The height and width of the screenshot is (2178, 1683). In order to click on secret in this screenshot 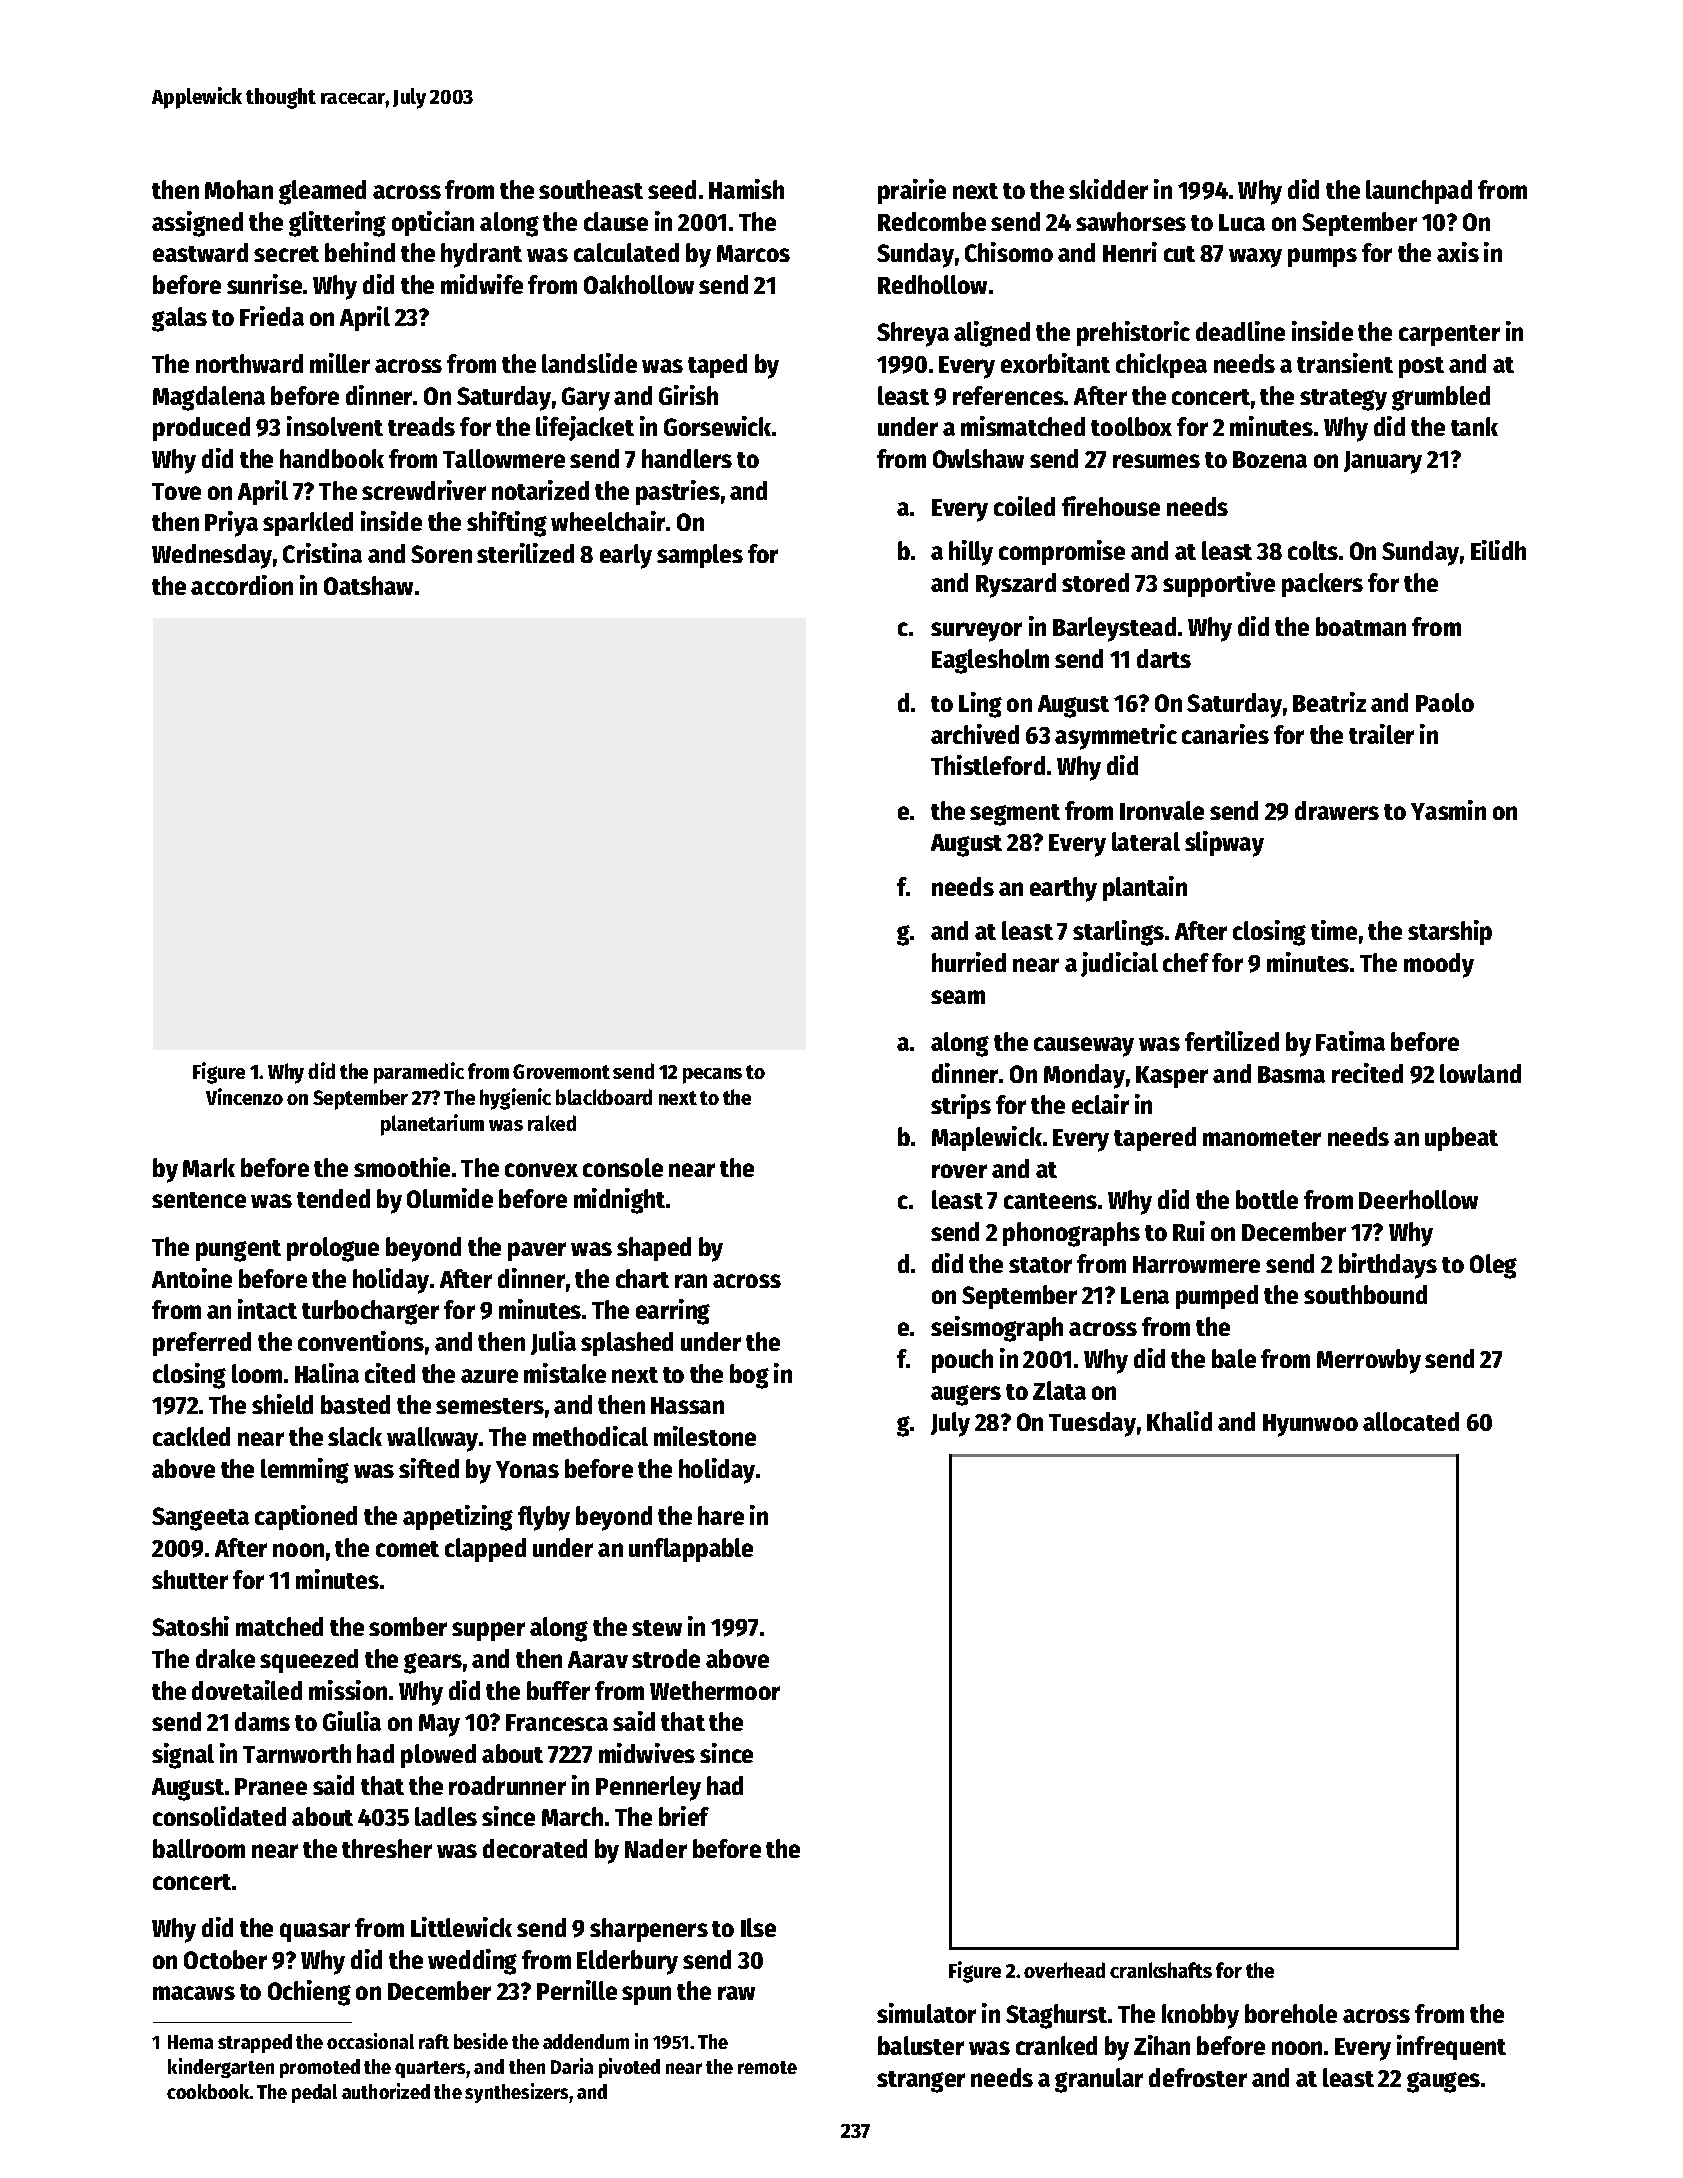, I will do `click(286, 254)`.
